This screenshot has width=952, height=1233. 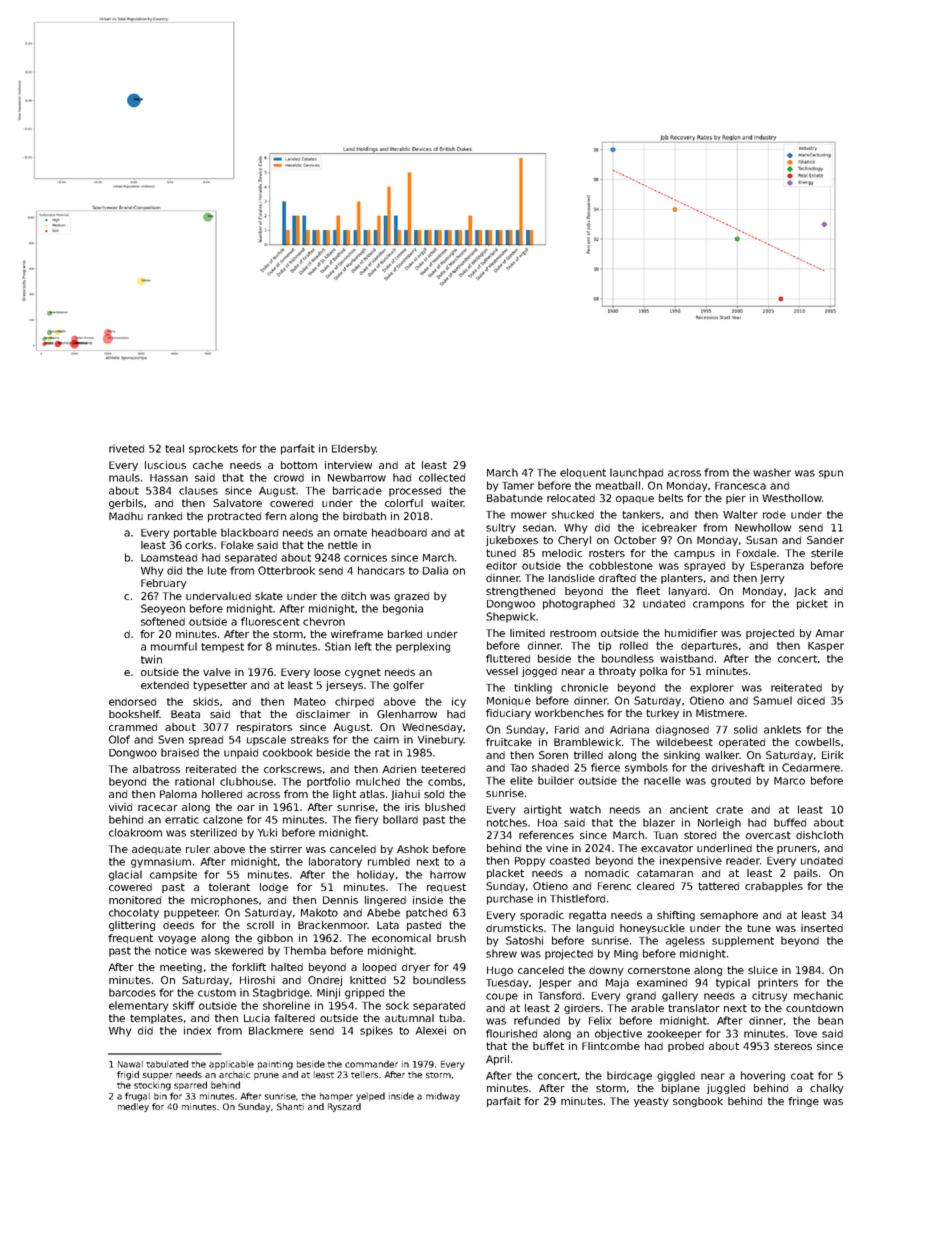 What do you see at coordinates (669, 527) in the screenshot?
I see `icebreaker` at bounding box center [669, 527].
